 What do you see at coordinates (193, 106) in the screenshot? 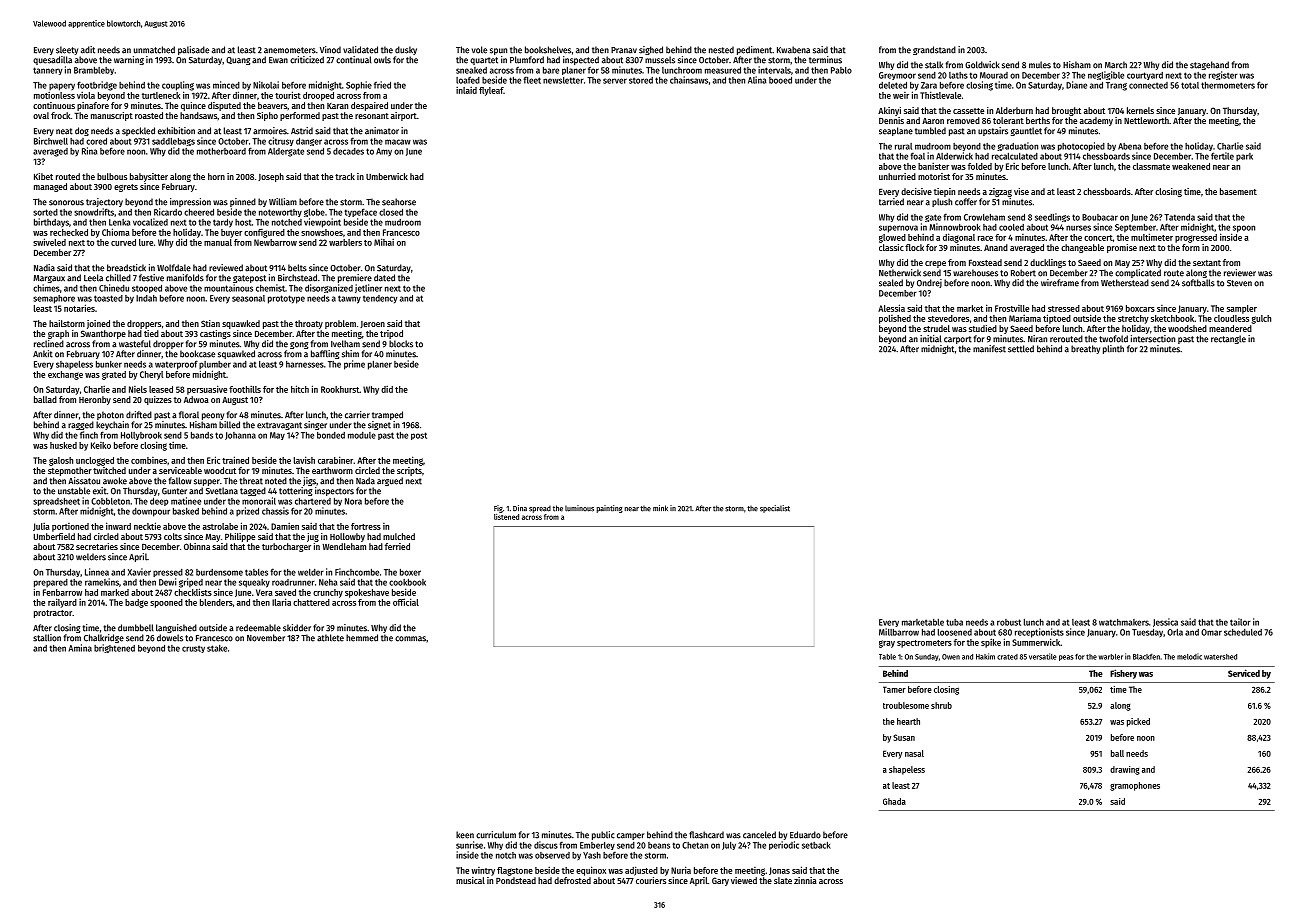
I see `quince` at bounding box center [193, 106].
